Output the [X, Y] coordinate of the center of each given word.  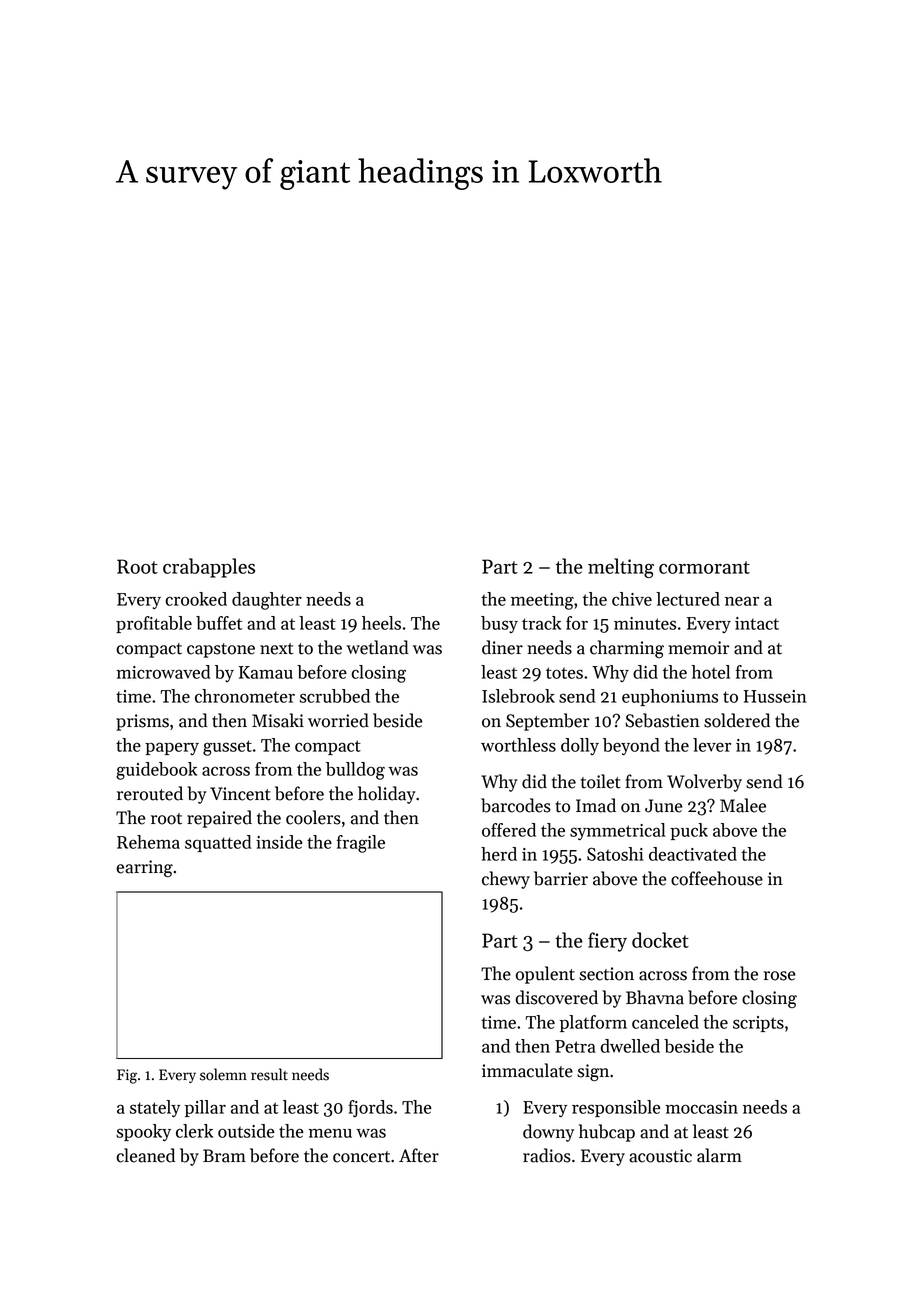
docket [660, 940]
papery [172, 748]
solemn [223, 1074]
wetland [377, 647]
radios [547, 1155]
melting [621, 568]
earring [144, 868]
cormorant [704, 567]
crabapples [209, 568]
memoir [698, 648]
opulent [545, 975]
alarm [719, 1155]
